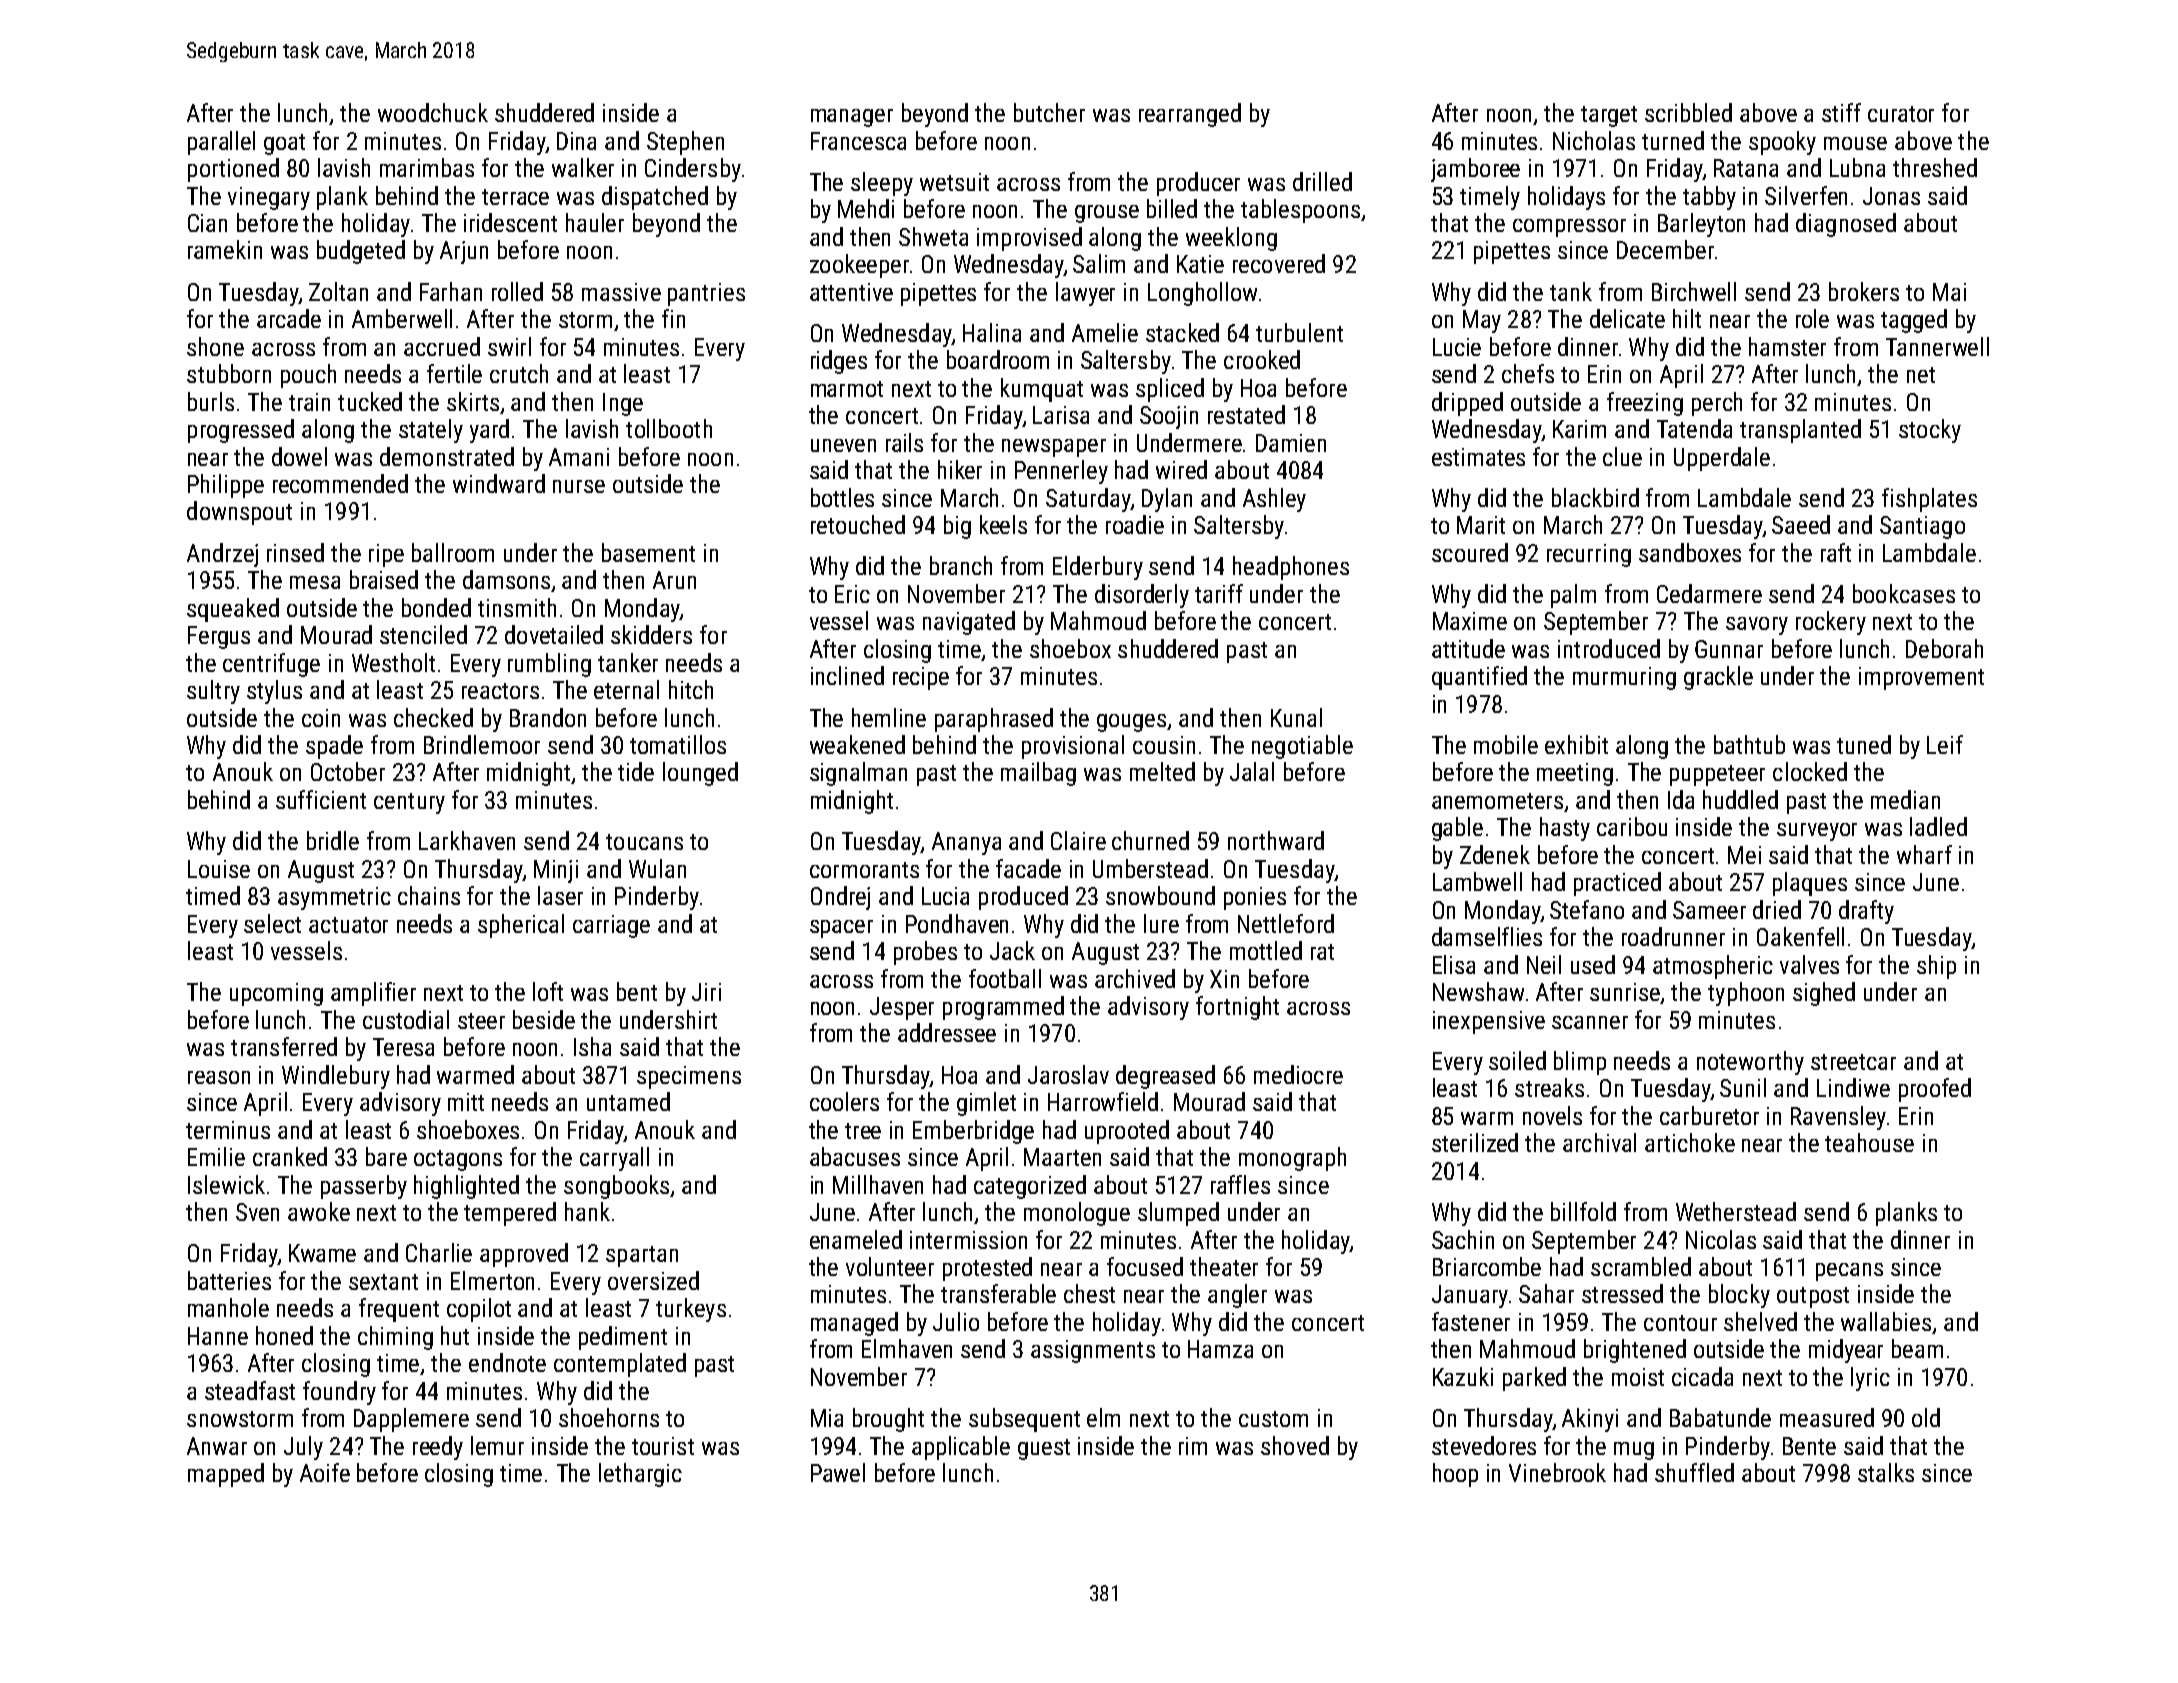 Image resolution: width=2178 pixels, height=1683 pixels. Describe the element at coordinates (1717, 404) in the screenshot. I see `perch` at that location.
